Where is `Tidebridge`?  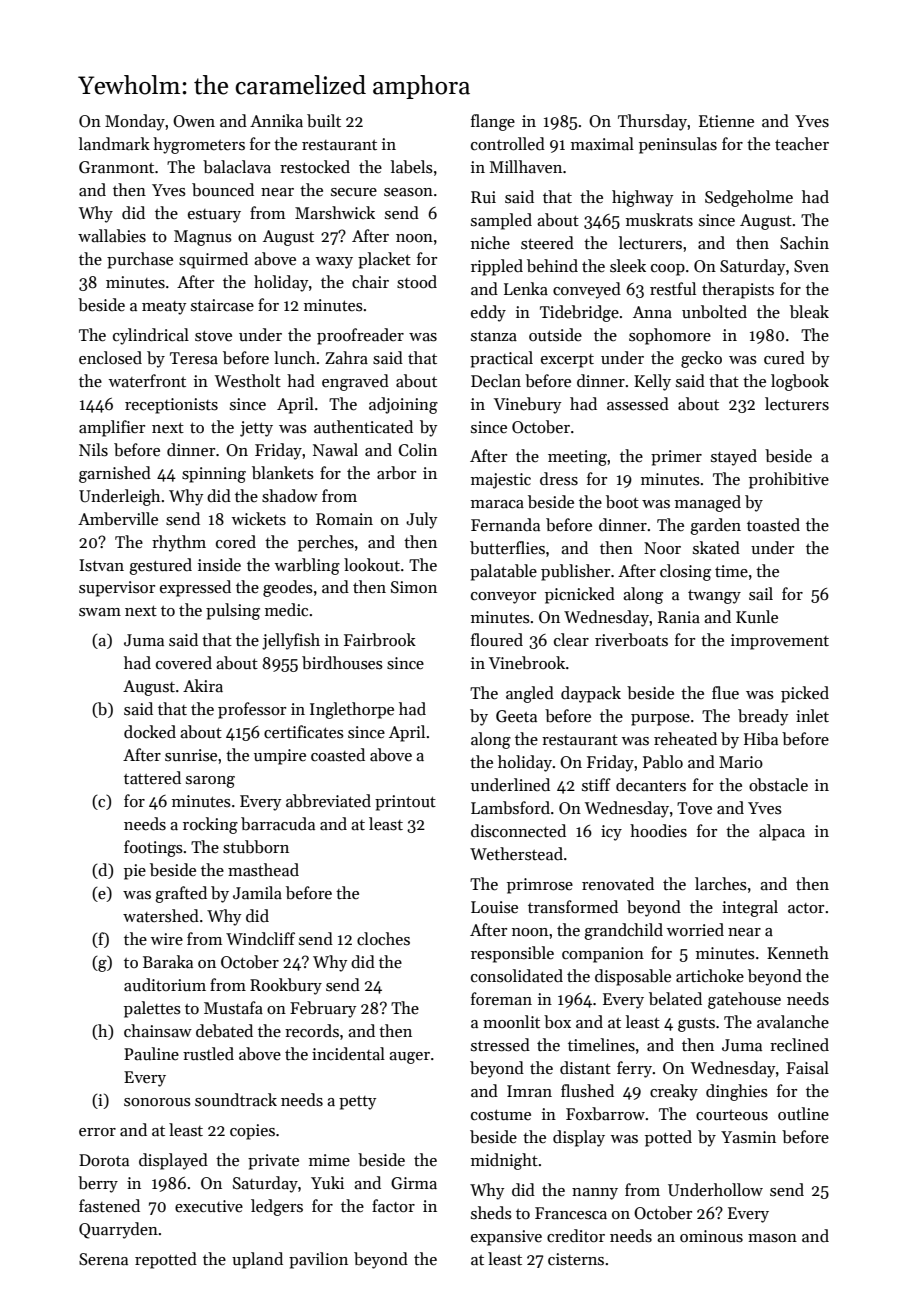
Tidebridge is located at coordinates (579, 313).
